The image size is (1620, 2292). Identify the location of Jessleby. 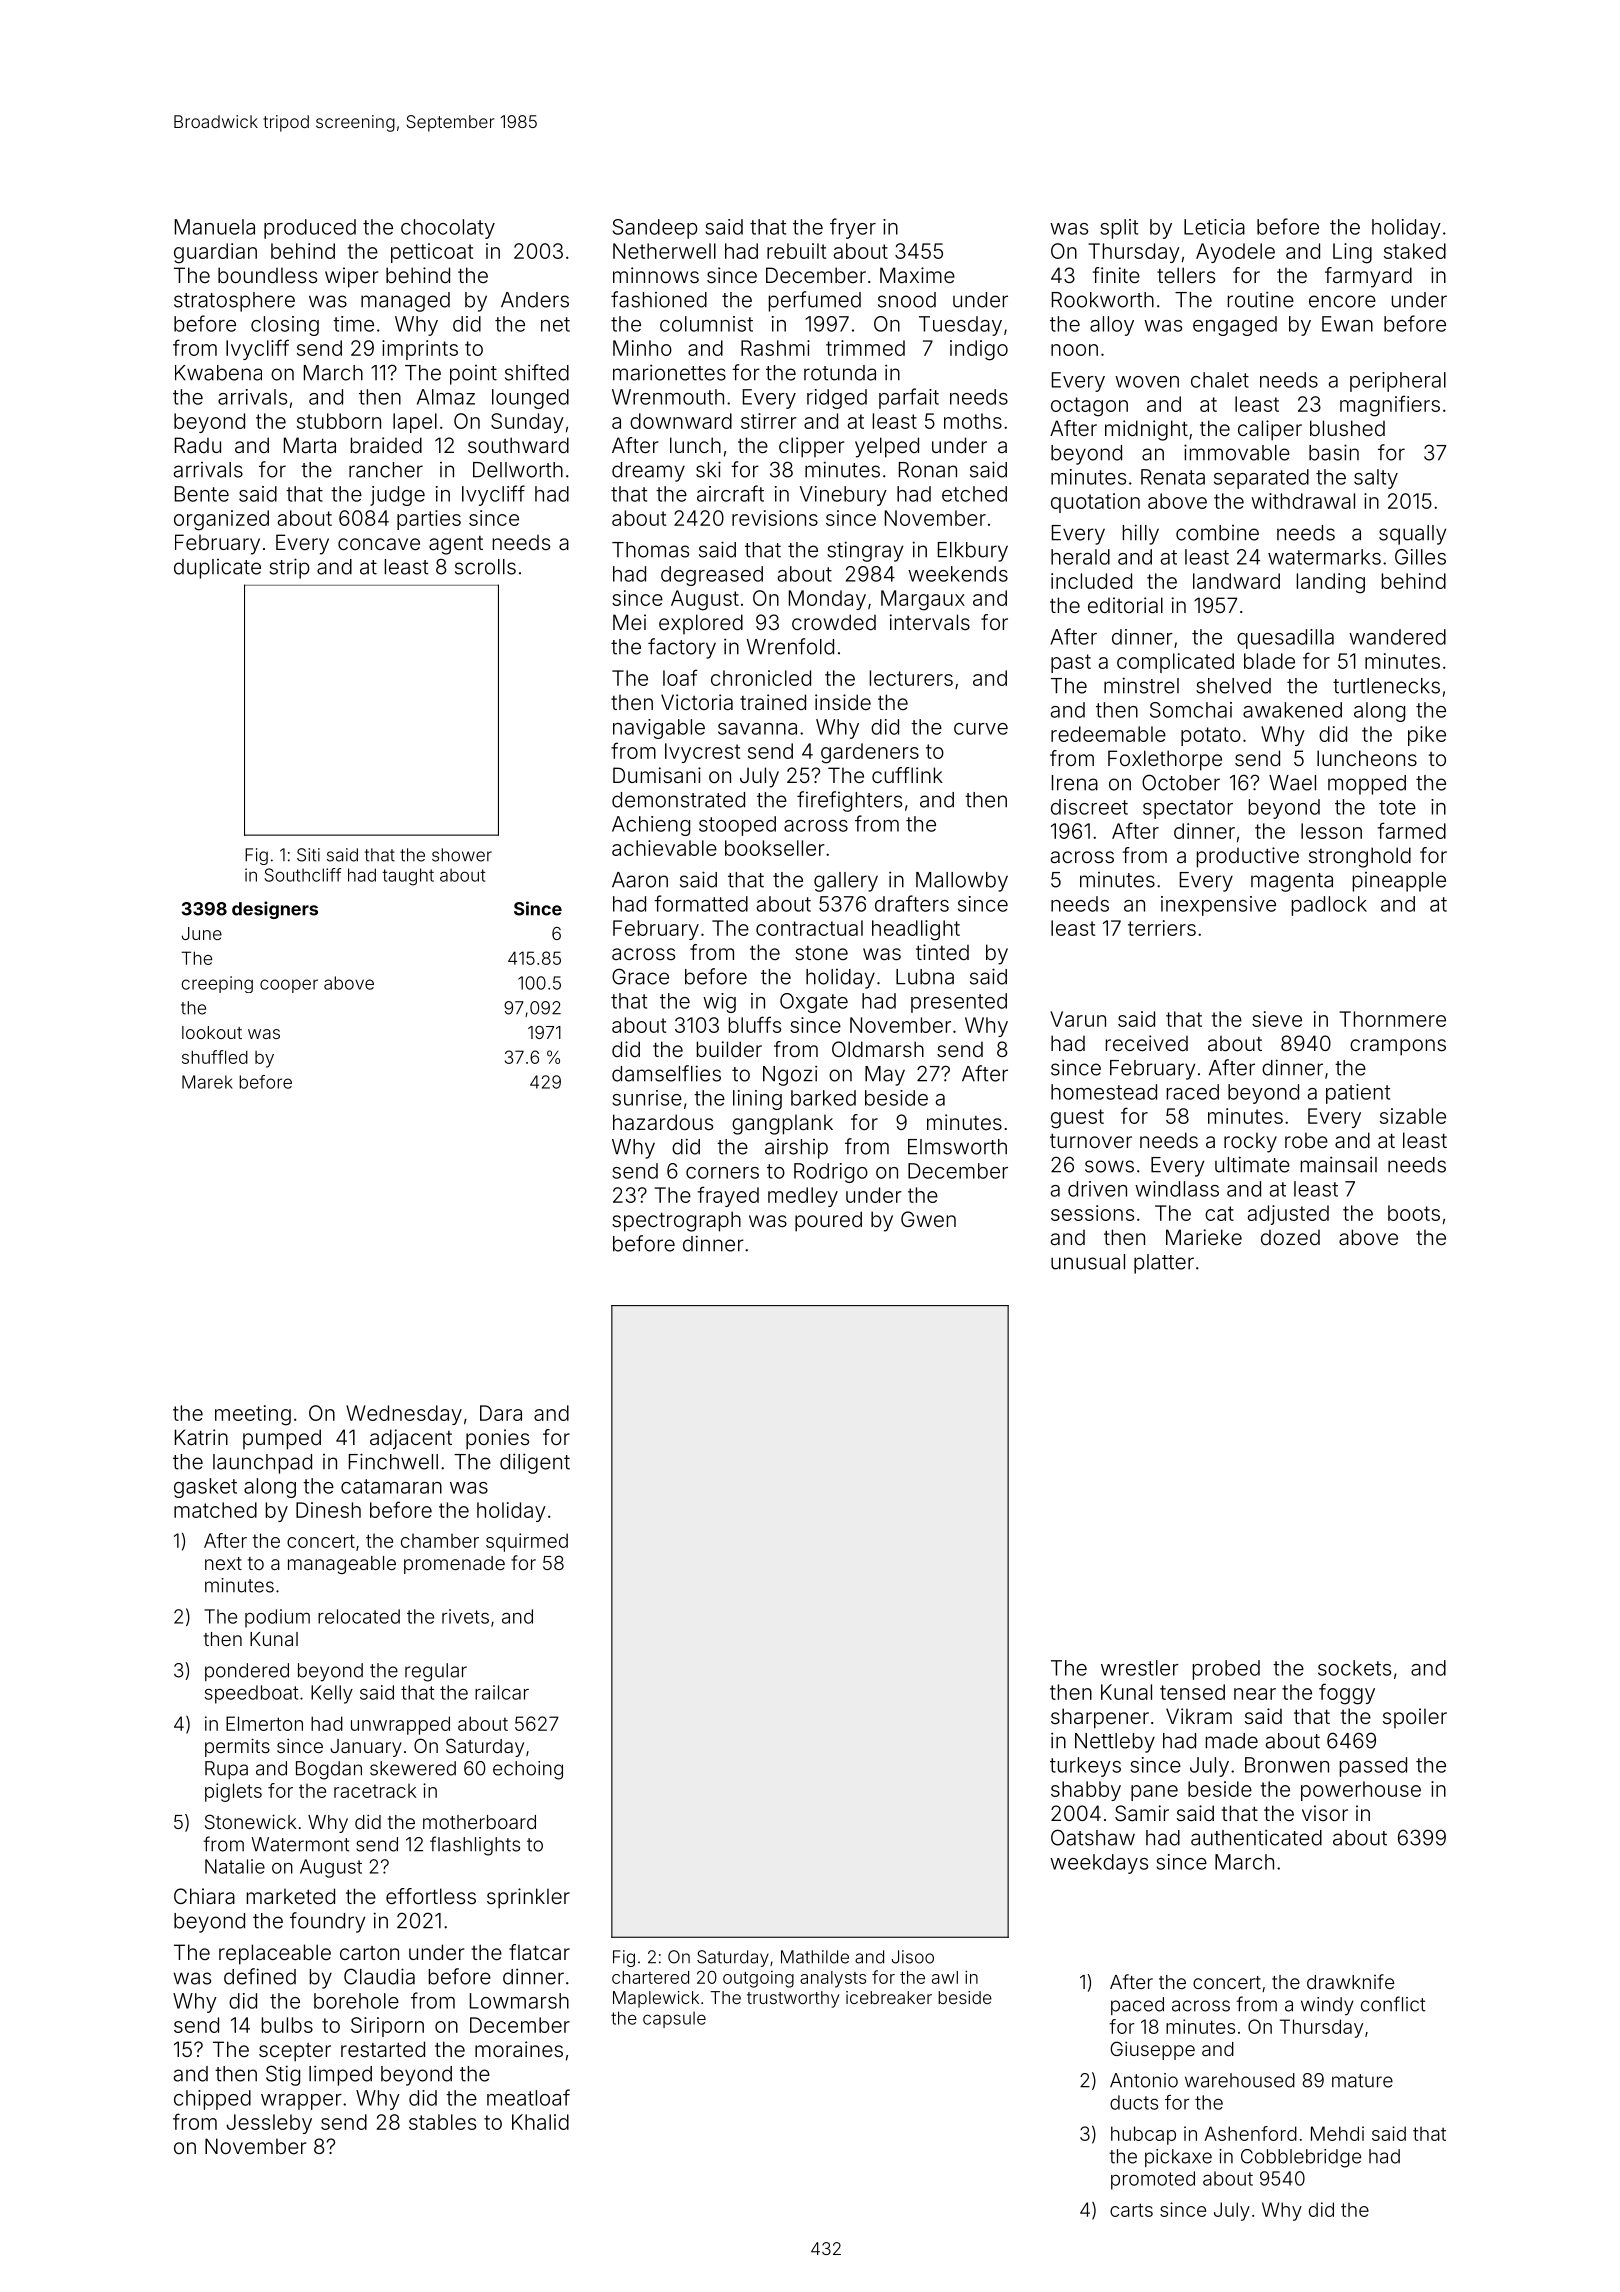
(269, 2124).
